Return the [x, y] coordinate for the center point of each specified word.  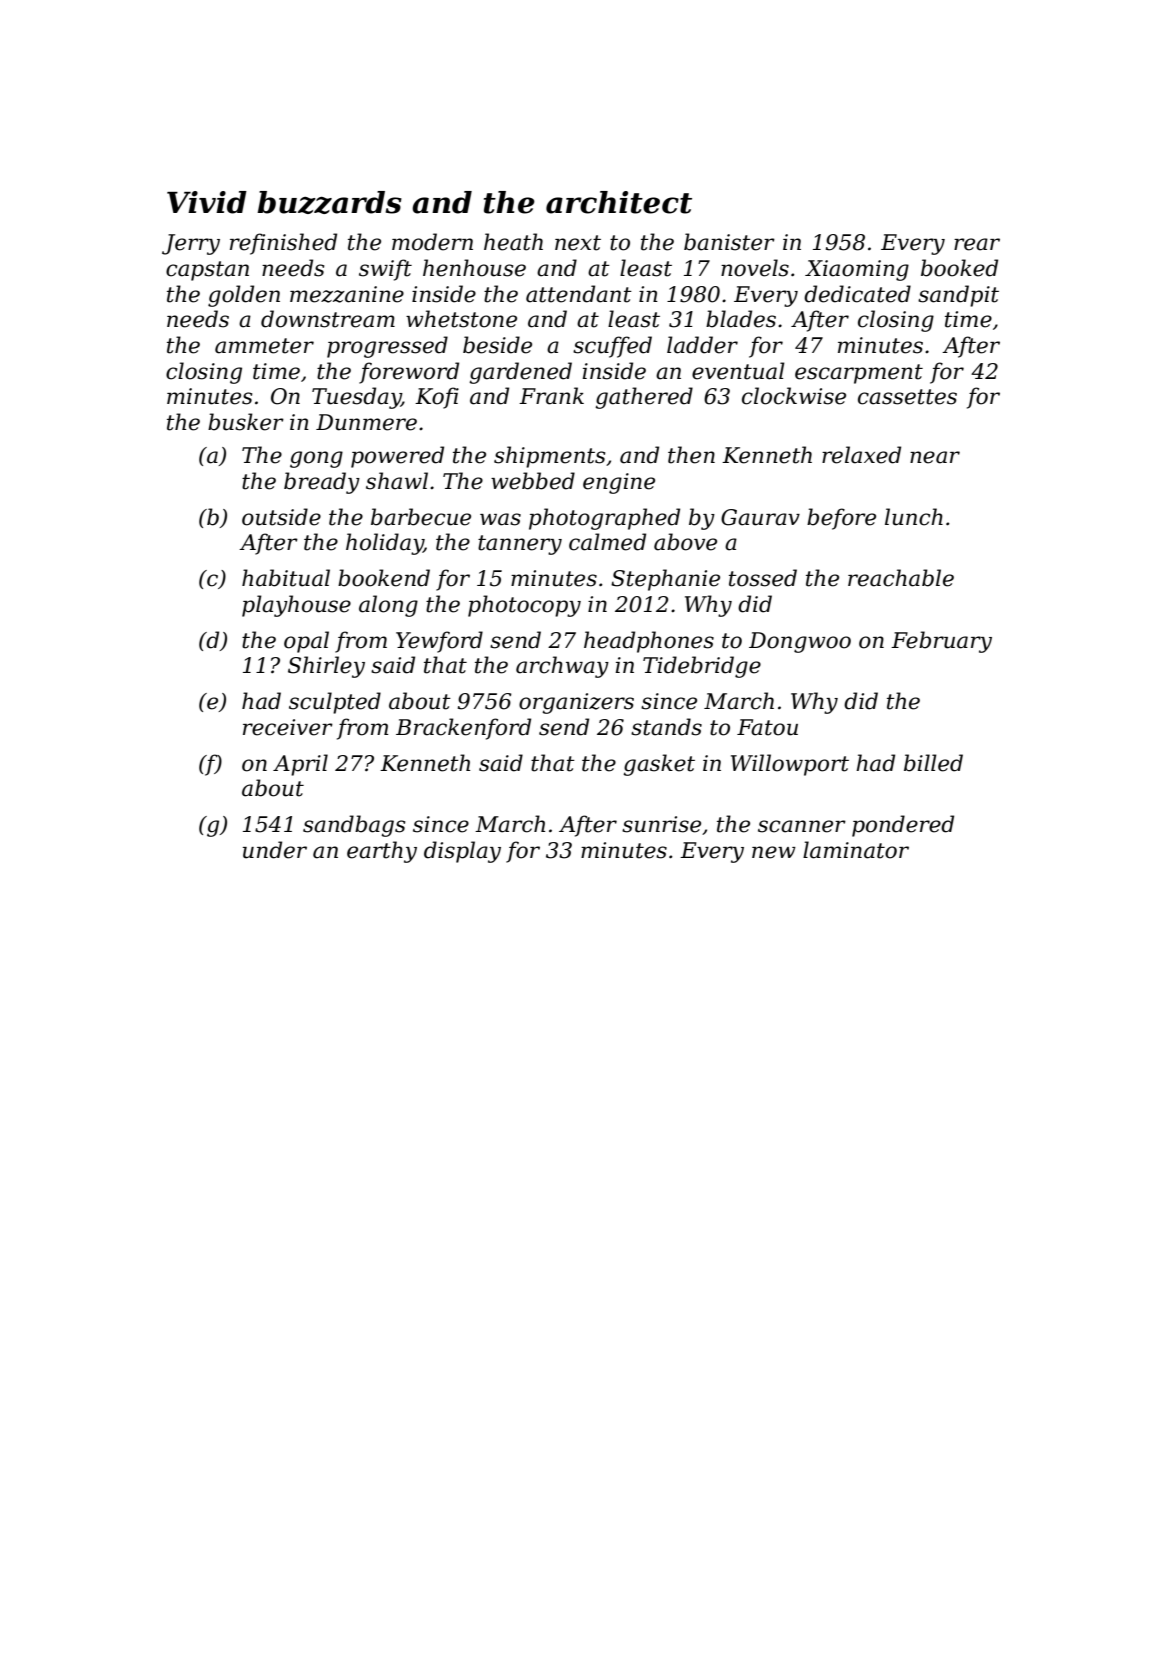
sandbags [354, 826]
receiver [288, 727]
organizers [576, 703]
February [941, 642]
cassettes [907, 397]
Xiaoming [857, 270]
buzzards [329, 202]
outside [281, 517]
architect [619, 202]
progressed [387, 347]
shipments [549, 457]
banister [729, 242]
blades [741, 319]
